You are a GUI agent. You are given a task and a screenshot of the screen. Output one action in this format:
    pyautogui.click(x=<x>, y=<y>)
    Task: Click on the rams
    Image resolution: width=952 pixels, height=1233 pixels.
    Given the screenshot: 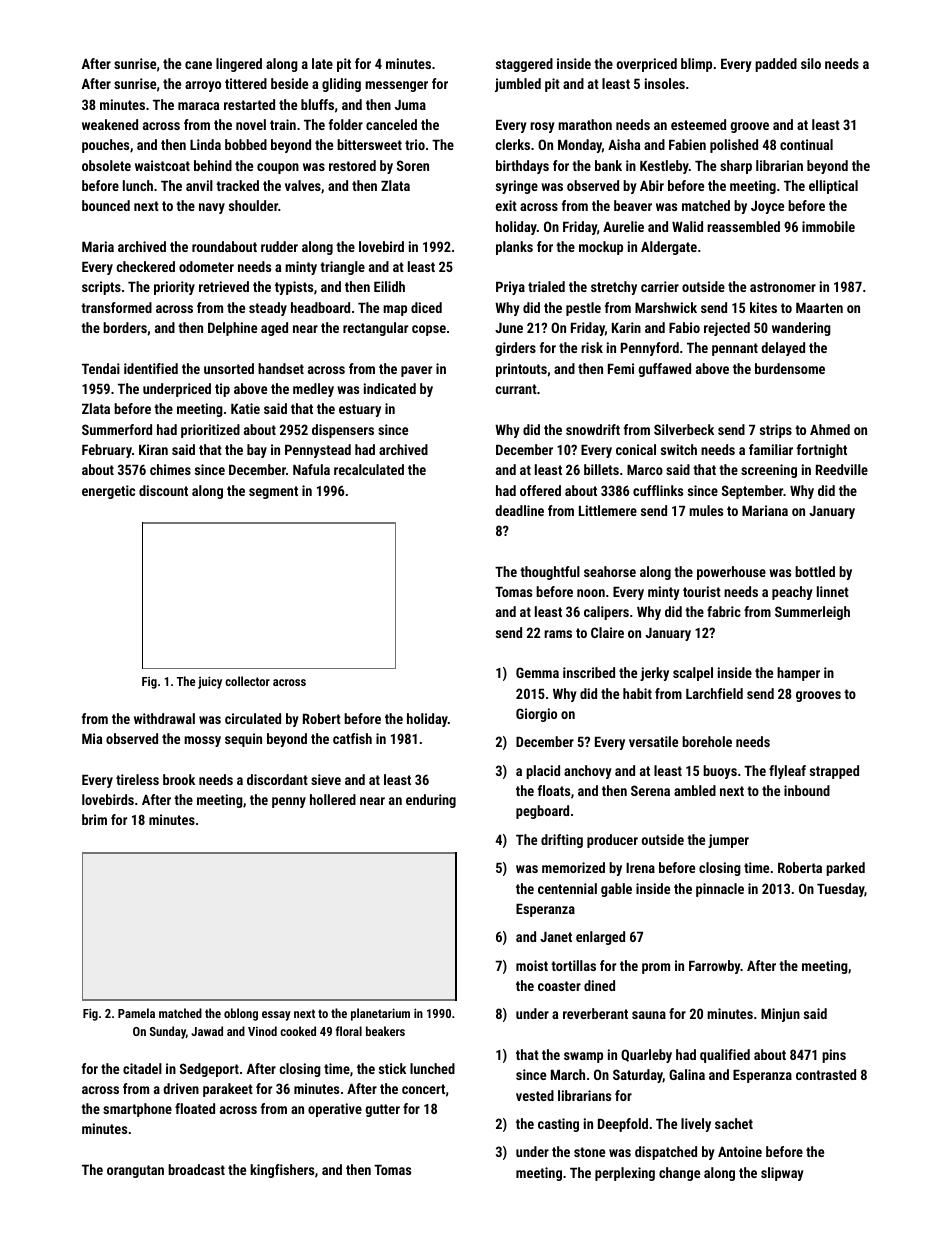 What is the action you would take?
    pyautogui.click(x=558, y=634)
